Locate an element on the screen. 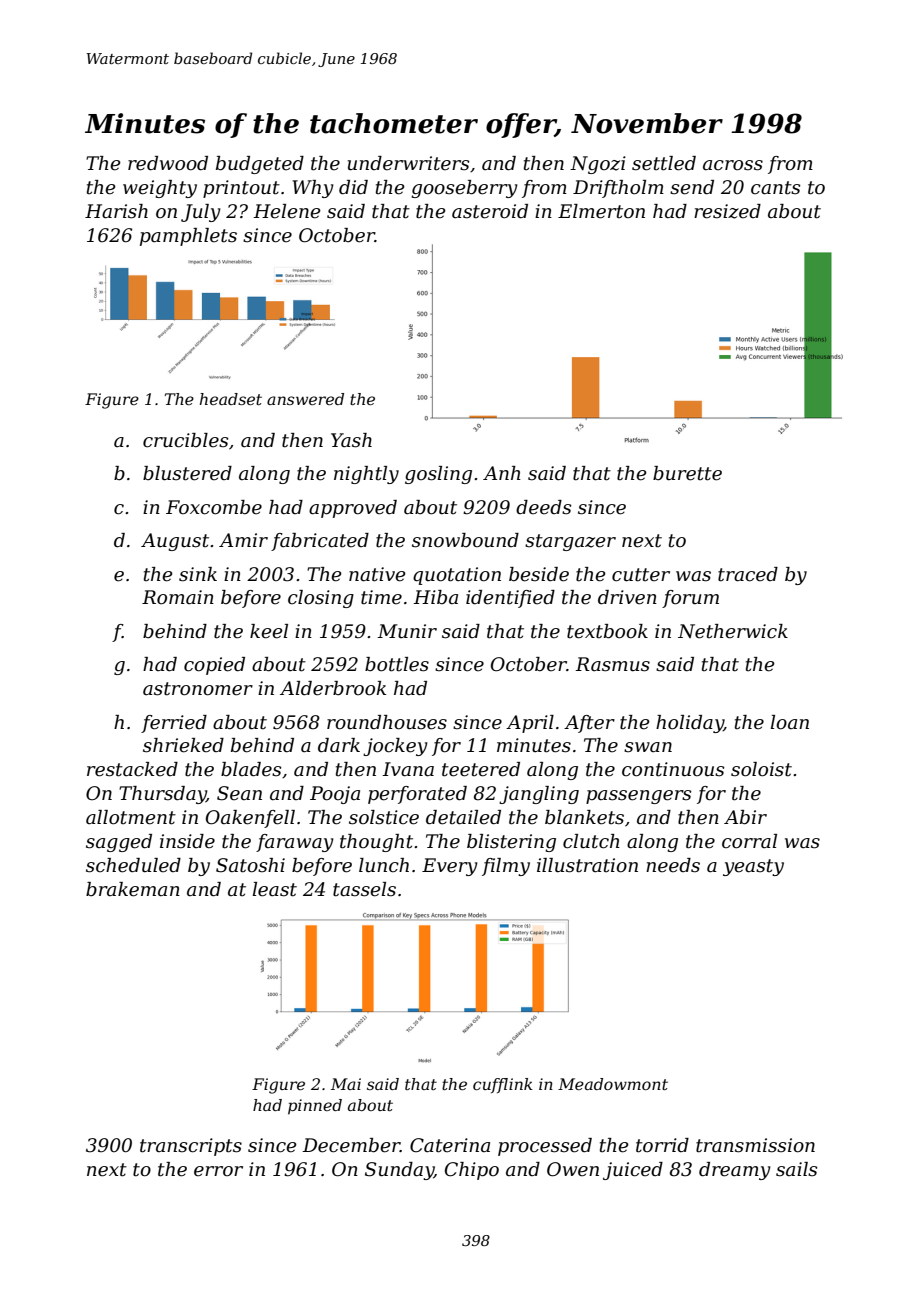 The image size is (924, 1308). redwood is located at coordinates (168, 163).
